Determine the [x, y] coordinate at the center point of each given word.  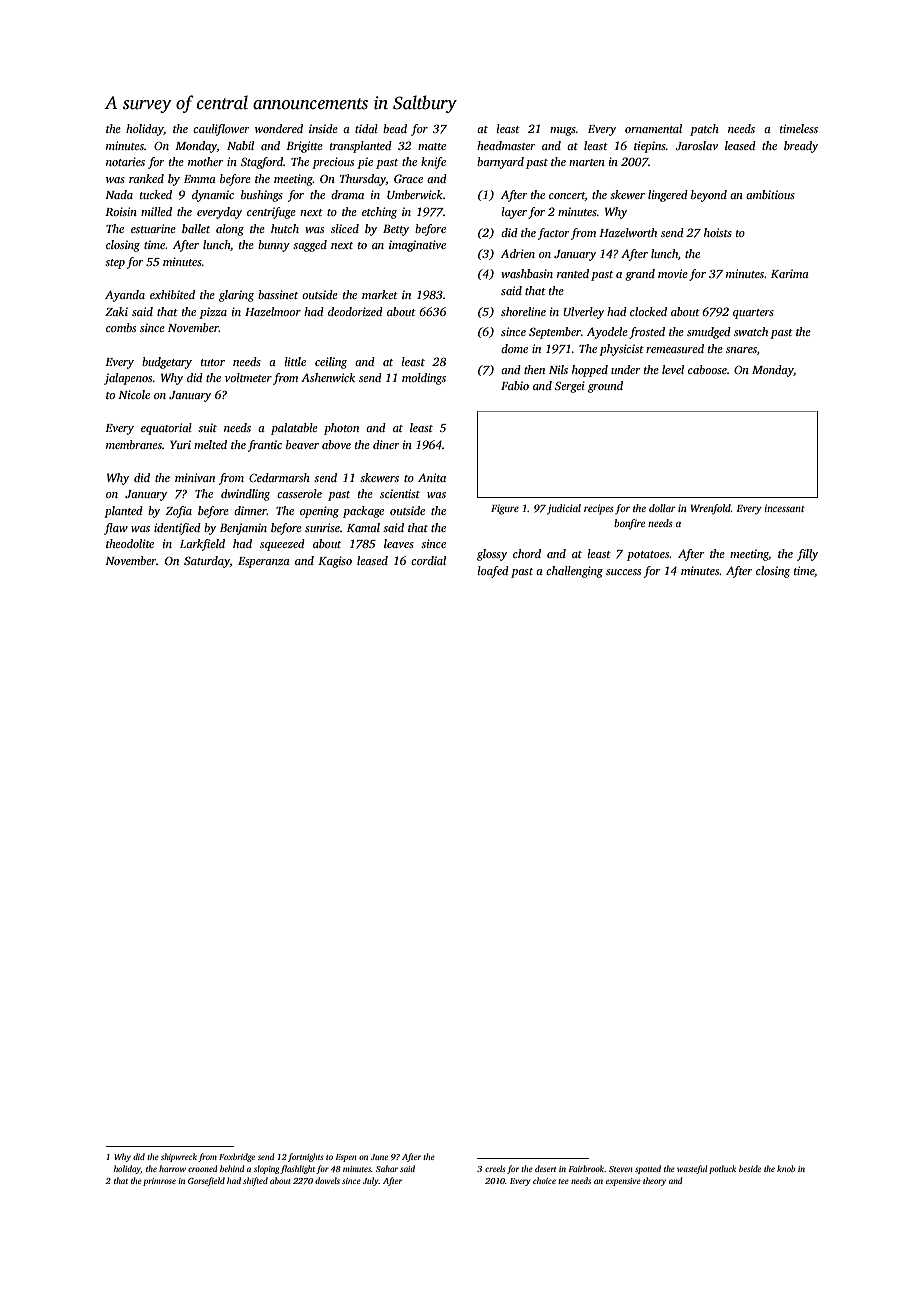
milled [156, 211]
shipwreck [179, 1157]
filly [807, 555]
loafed [493, 572]
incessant [785, 508]
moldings [424, 379]
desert [545, 1168]
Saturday [207, 562]
